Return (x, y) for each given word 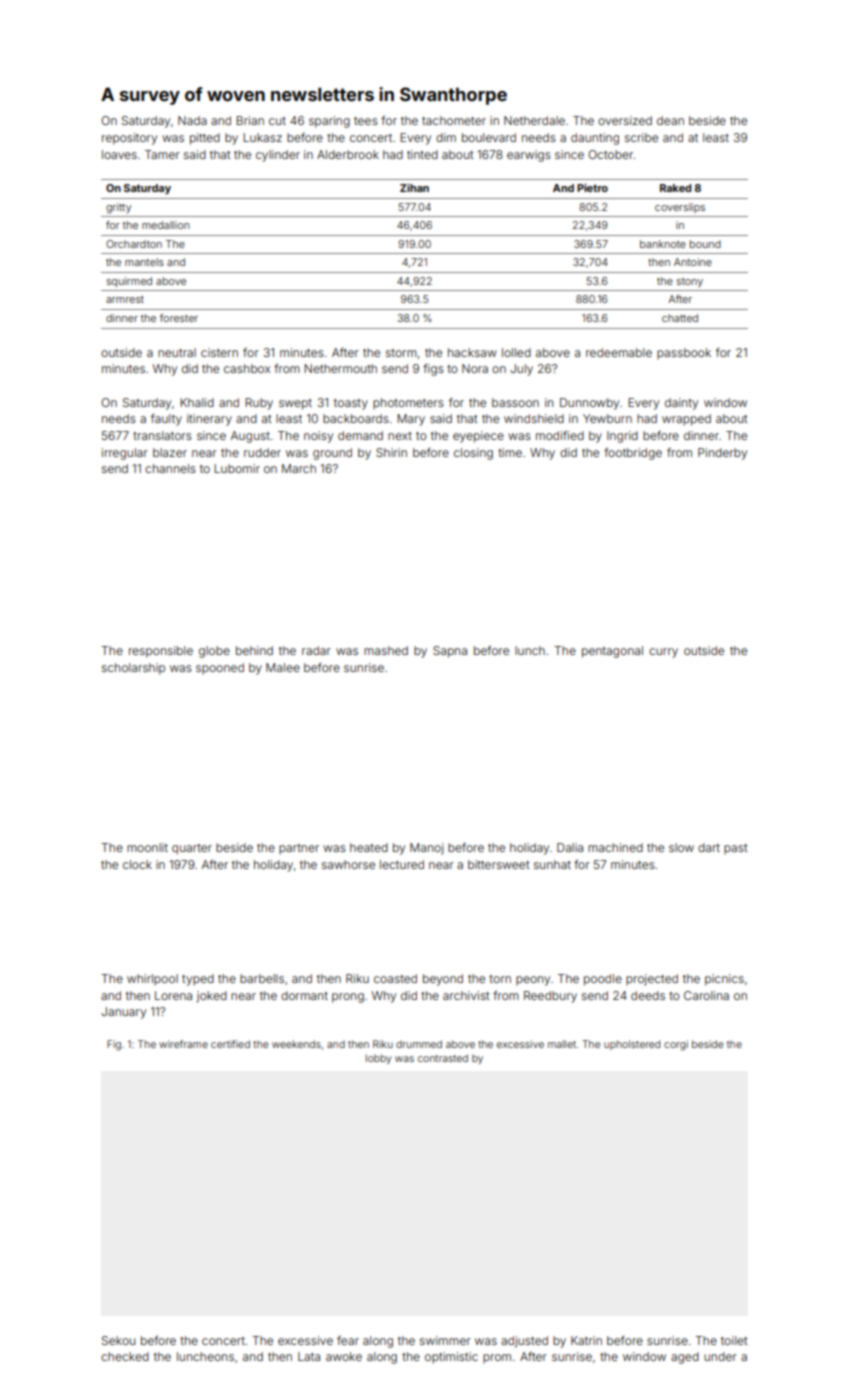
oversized (625, 120)
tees (366, 121)
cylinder (278, 156)
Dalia (570, 847)
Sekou (118, 1340)
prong (348, 998)
